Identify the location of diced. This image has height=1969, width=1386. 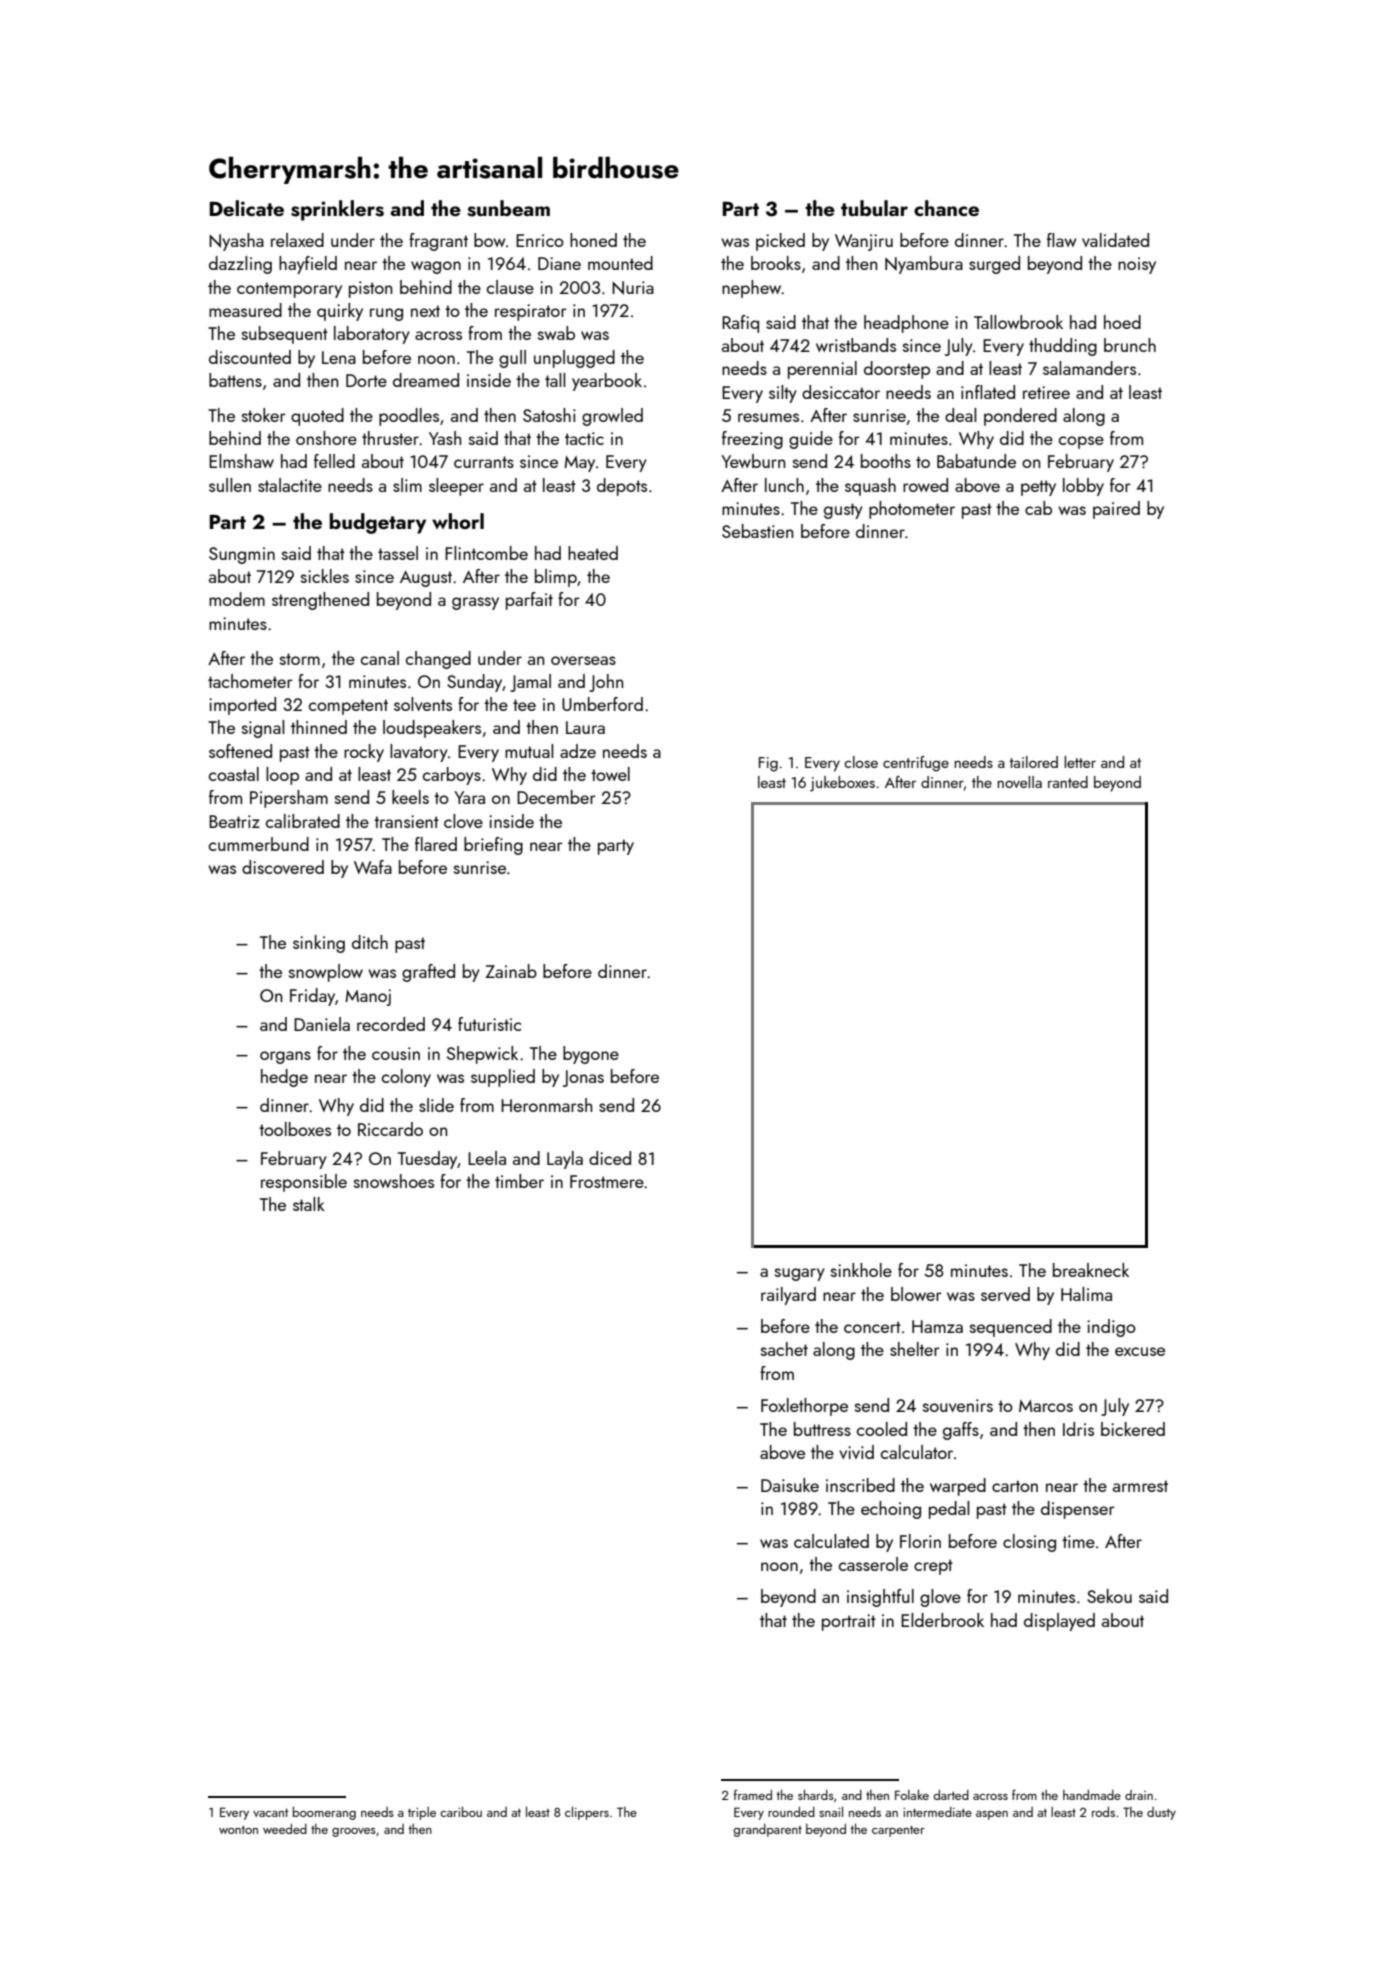
(610, 1158).
